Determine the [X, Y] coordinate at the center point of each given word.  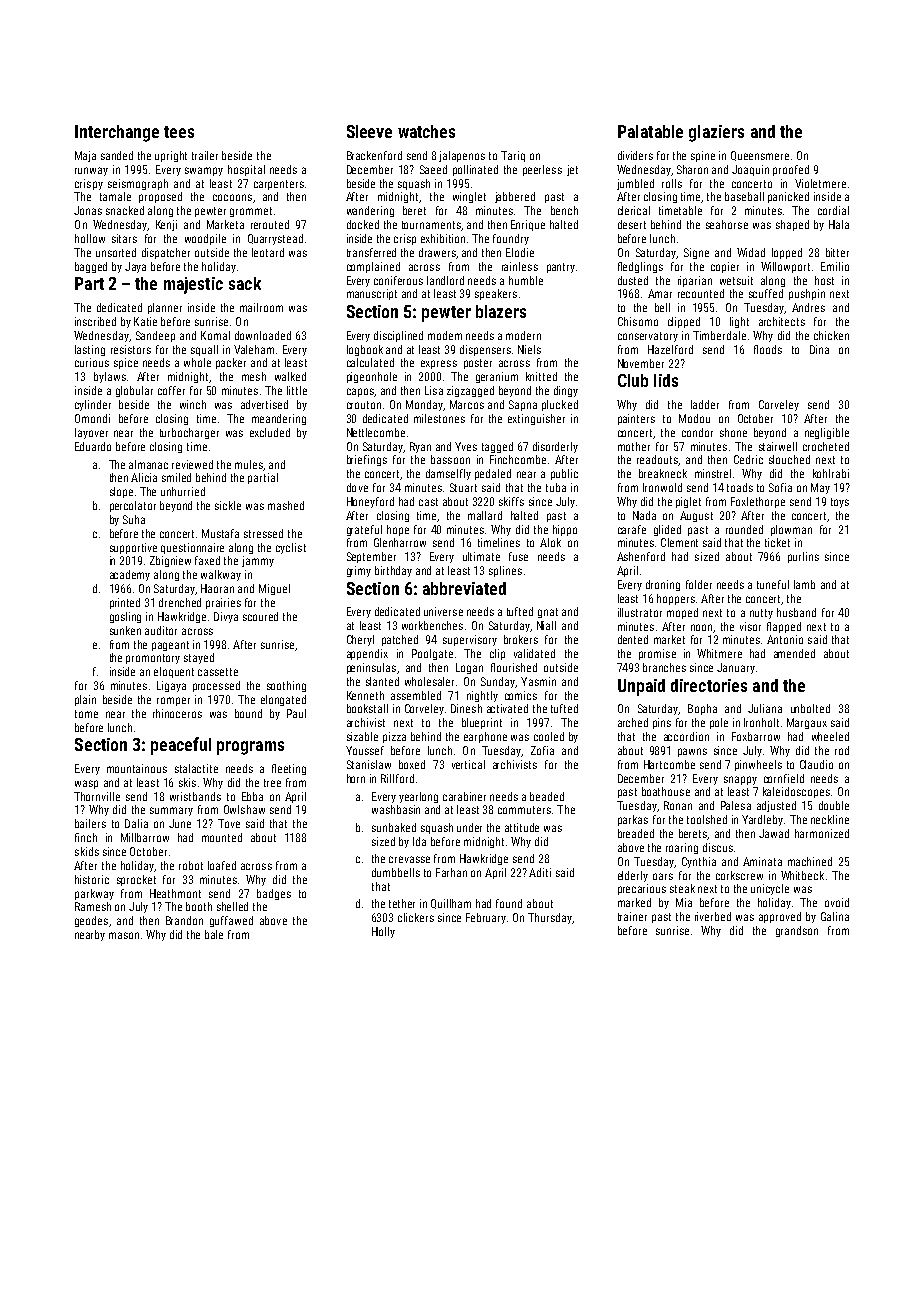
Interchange [117, 133]
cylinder [93, 405]
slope [121, 492]
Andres [808, 307]
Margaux [807, 723]
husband [796, 612]
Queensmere [760, 156]
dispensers [485, 350]
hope [398, 530]
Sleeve [369, 131]
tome [86, 714]
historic [92, 879]
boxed [412, 764]
